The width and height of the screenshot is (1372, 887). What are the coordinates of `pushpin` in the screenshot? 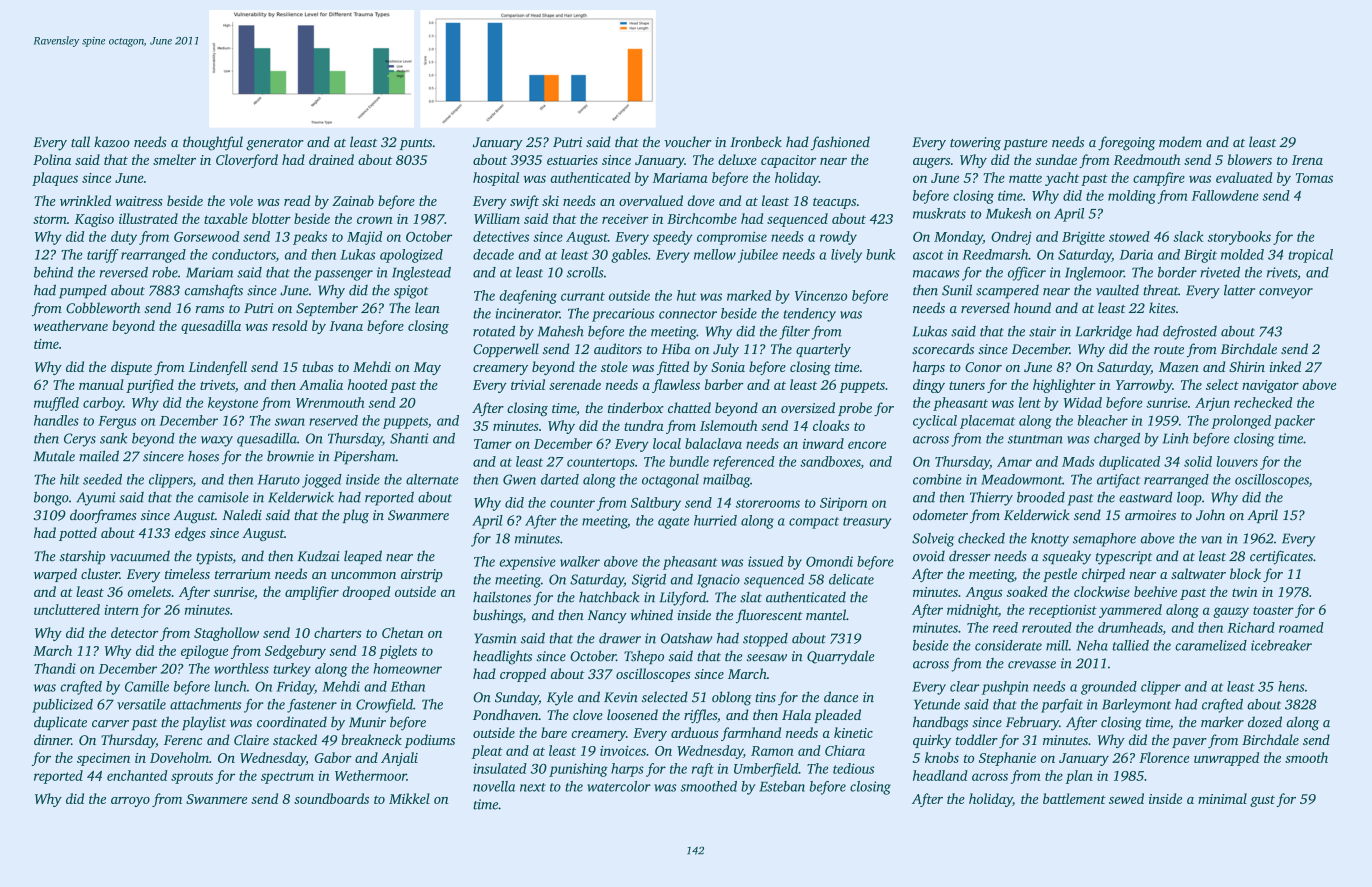 It's located at (1005, 688).
